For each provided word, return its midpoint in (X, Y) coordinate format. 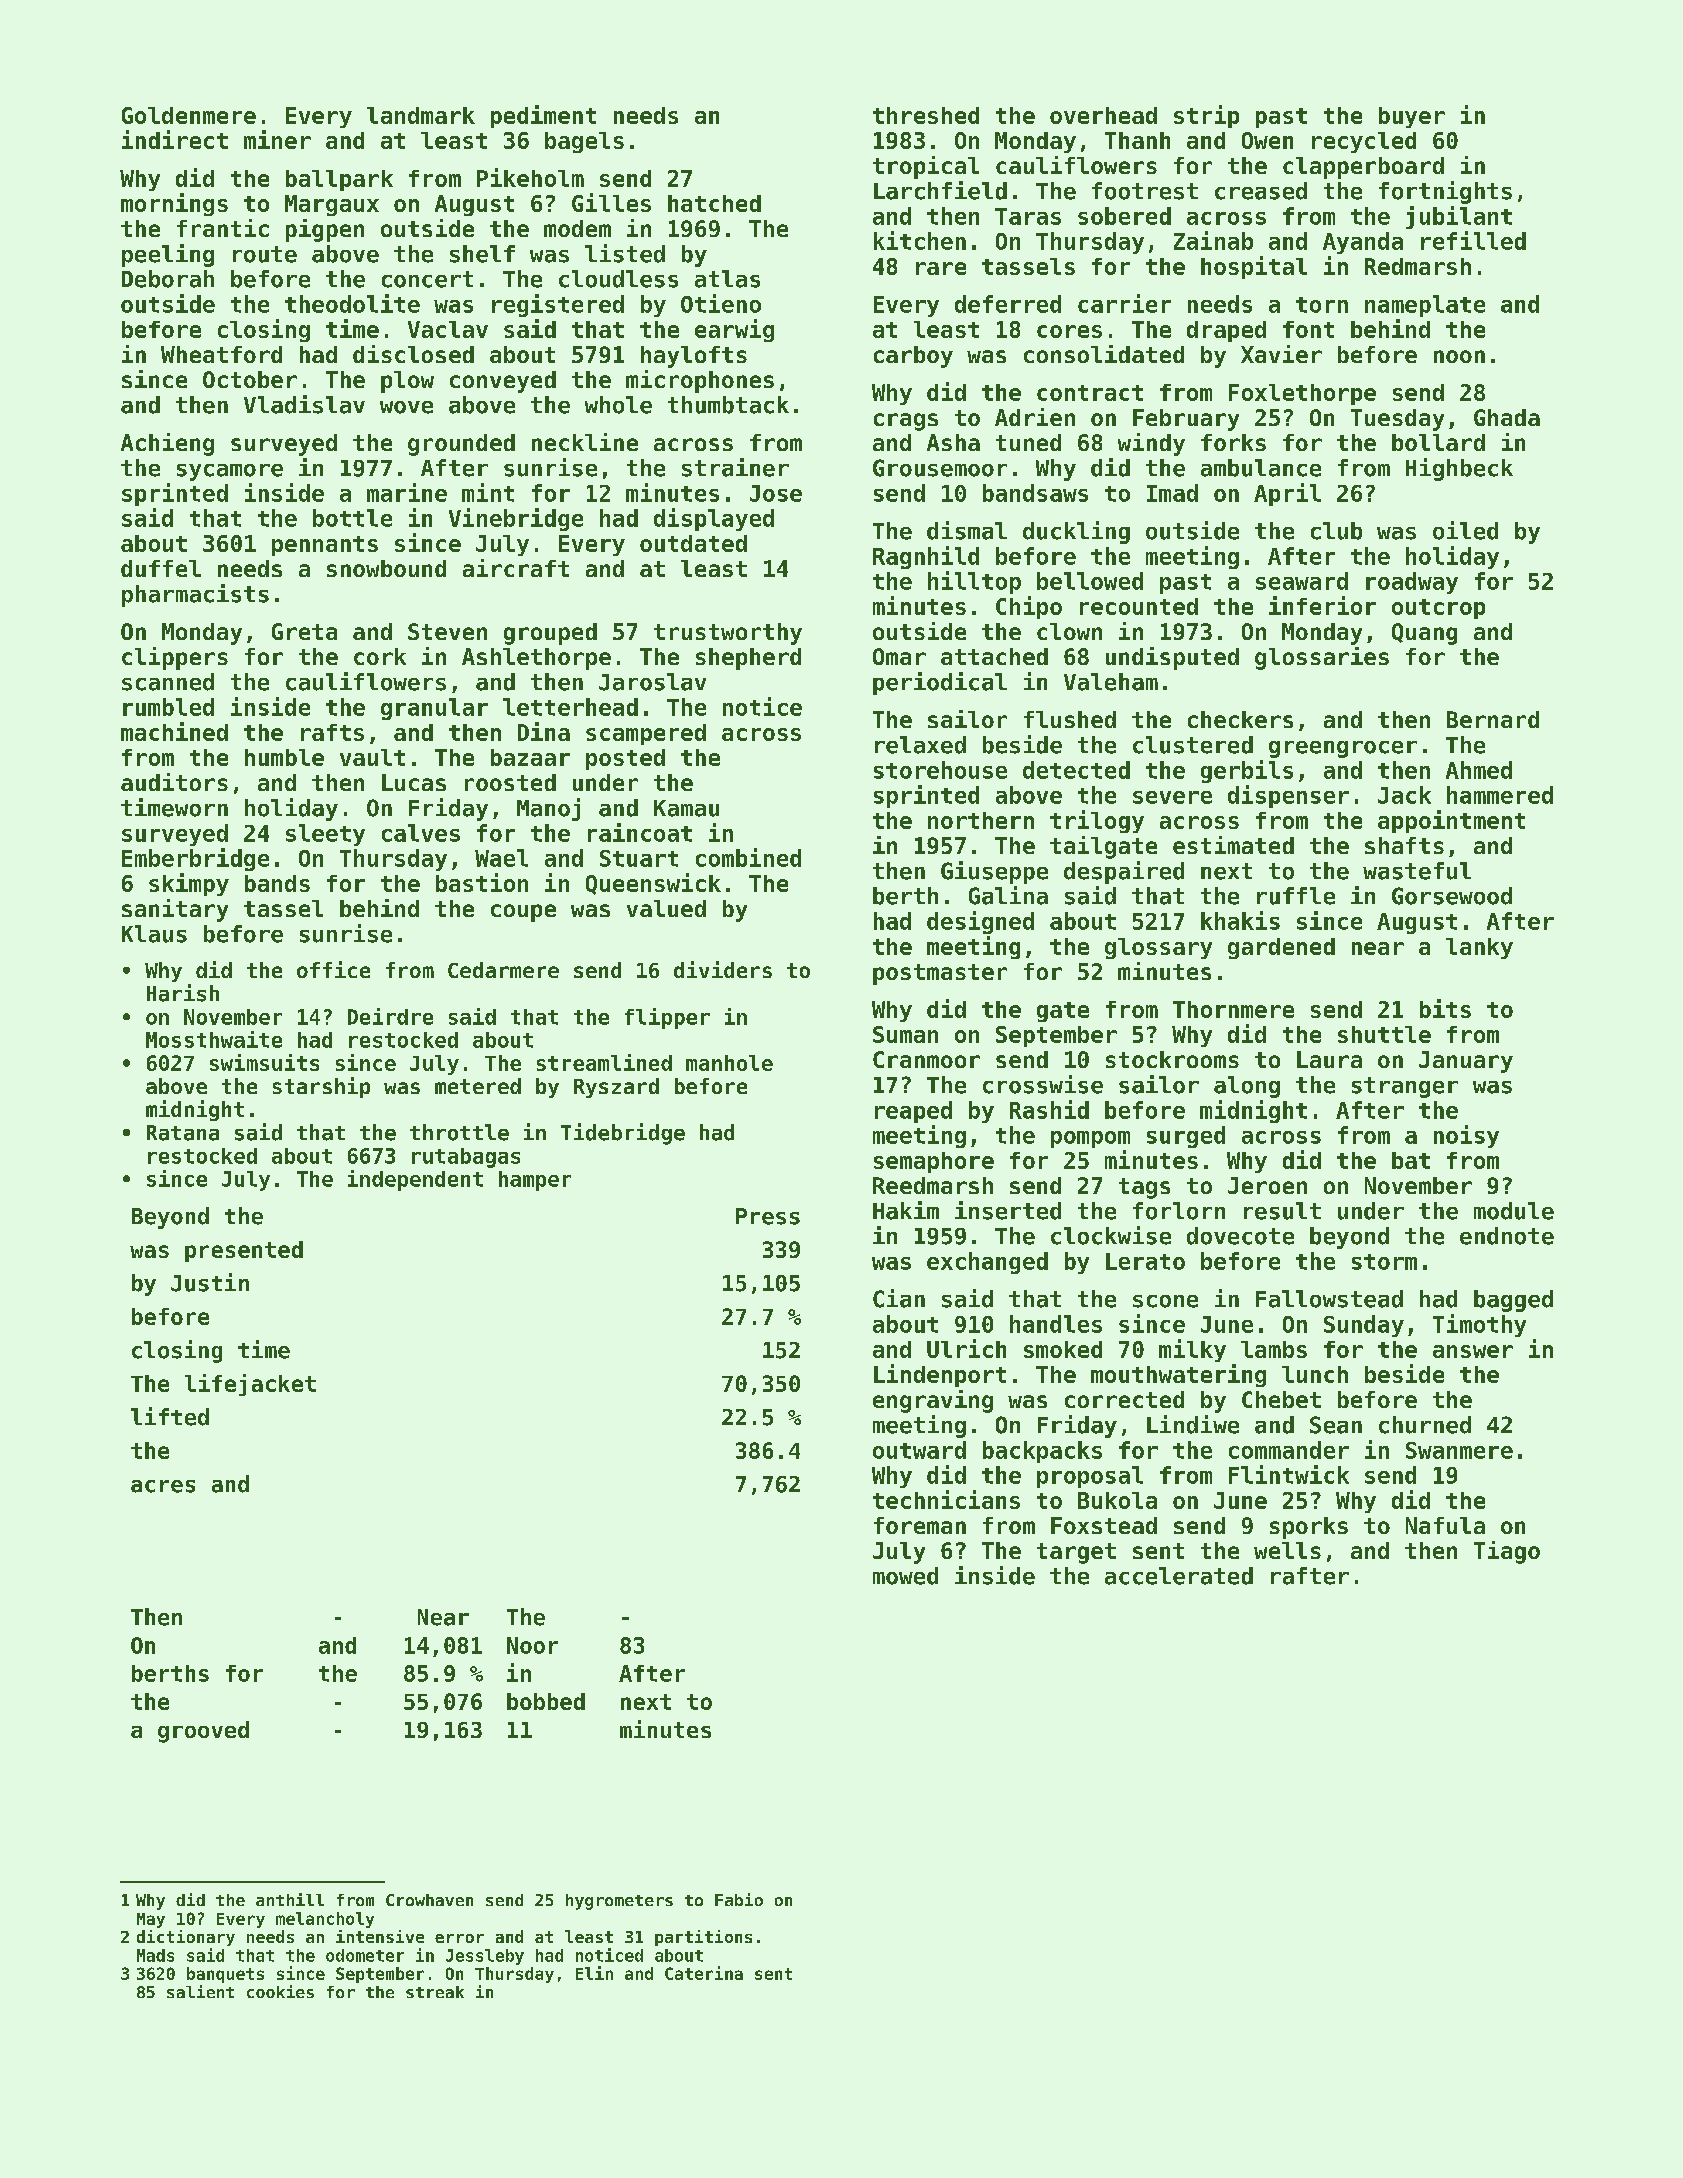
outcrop (1438, 609)
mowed (905, 1576)
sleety (325, 835)
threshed (926, 115)
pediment (543, 116)
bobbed (546, 1701)
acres (163, 1486)
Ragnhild (926, 557)
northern (981, 820)
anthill (290, 1899)
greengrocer (1343, 749)
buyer (1412, 117)
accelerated (1179, 1576)
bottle (352, 518)
